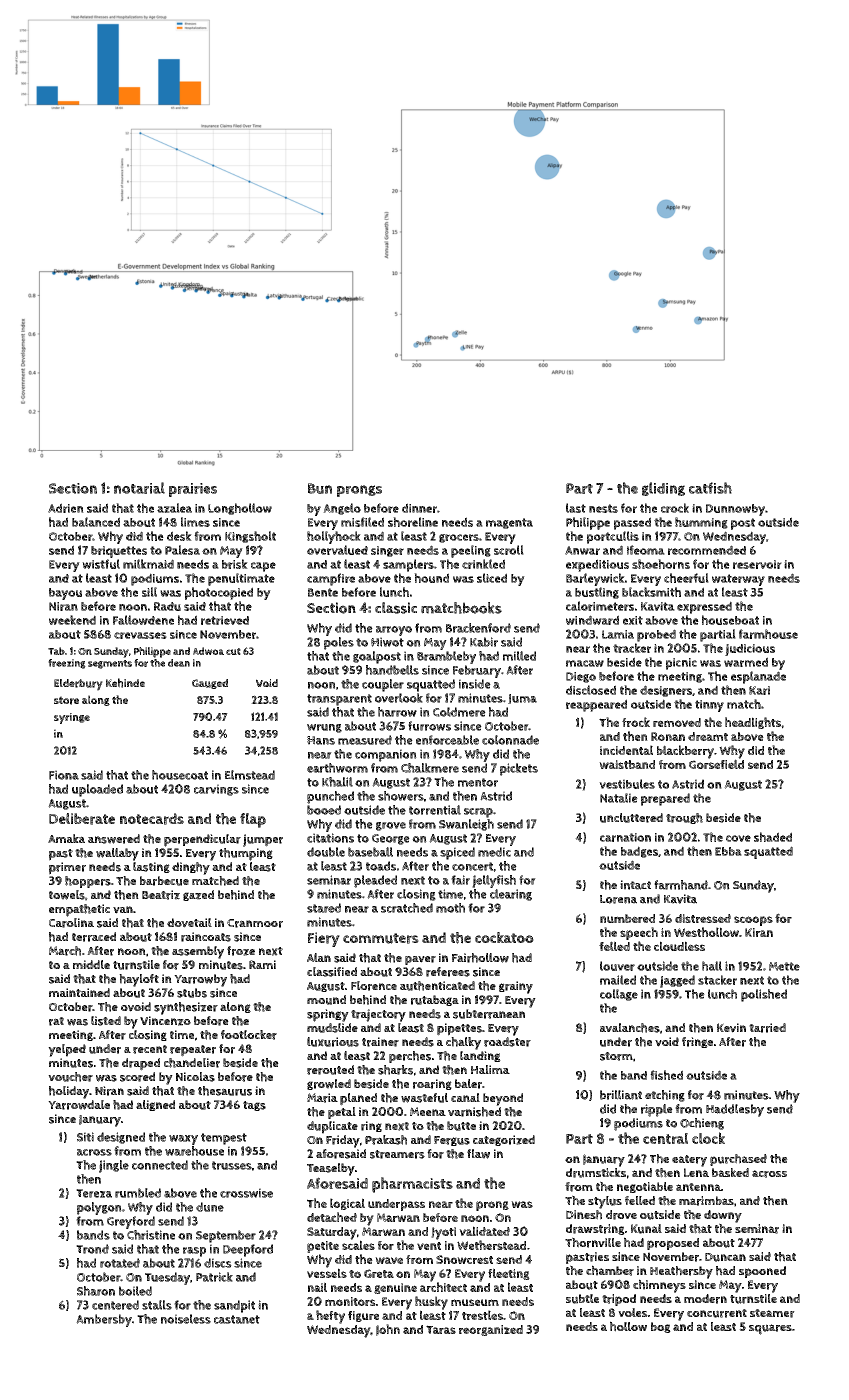 This document has width=849, height=1400. What do you see at coordinates (773, 837) in the document?
I see `shaded` at bounding box center [773, 837].
